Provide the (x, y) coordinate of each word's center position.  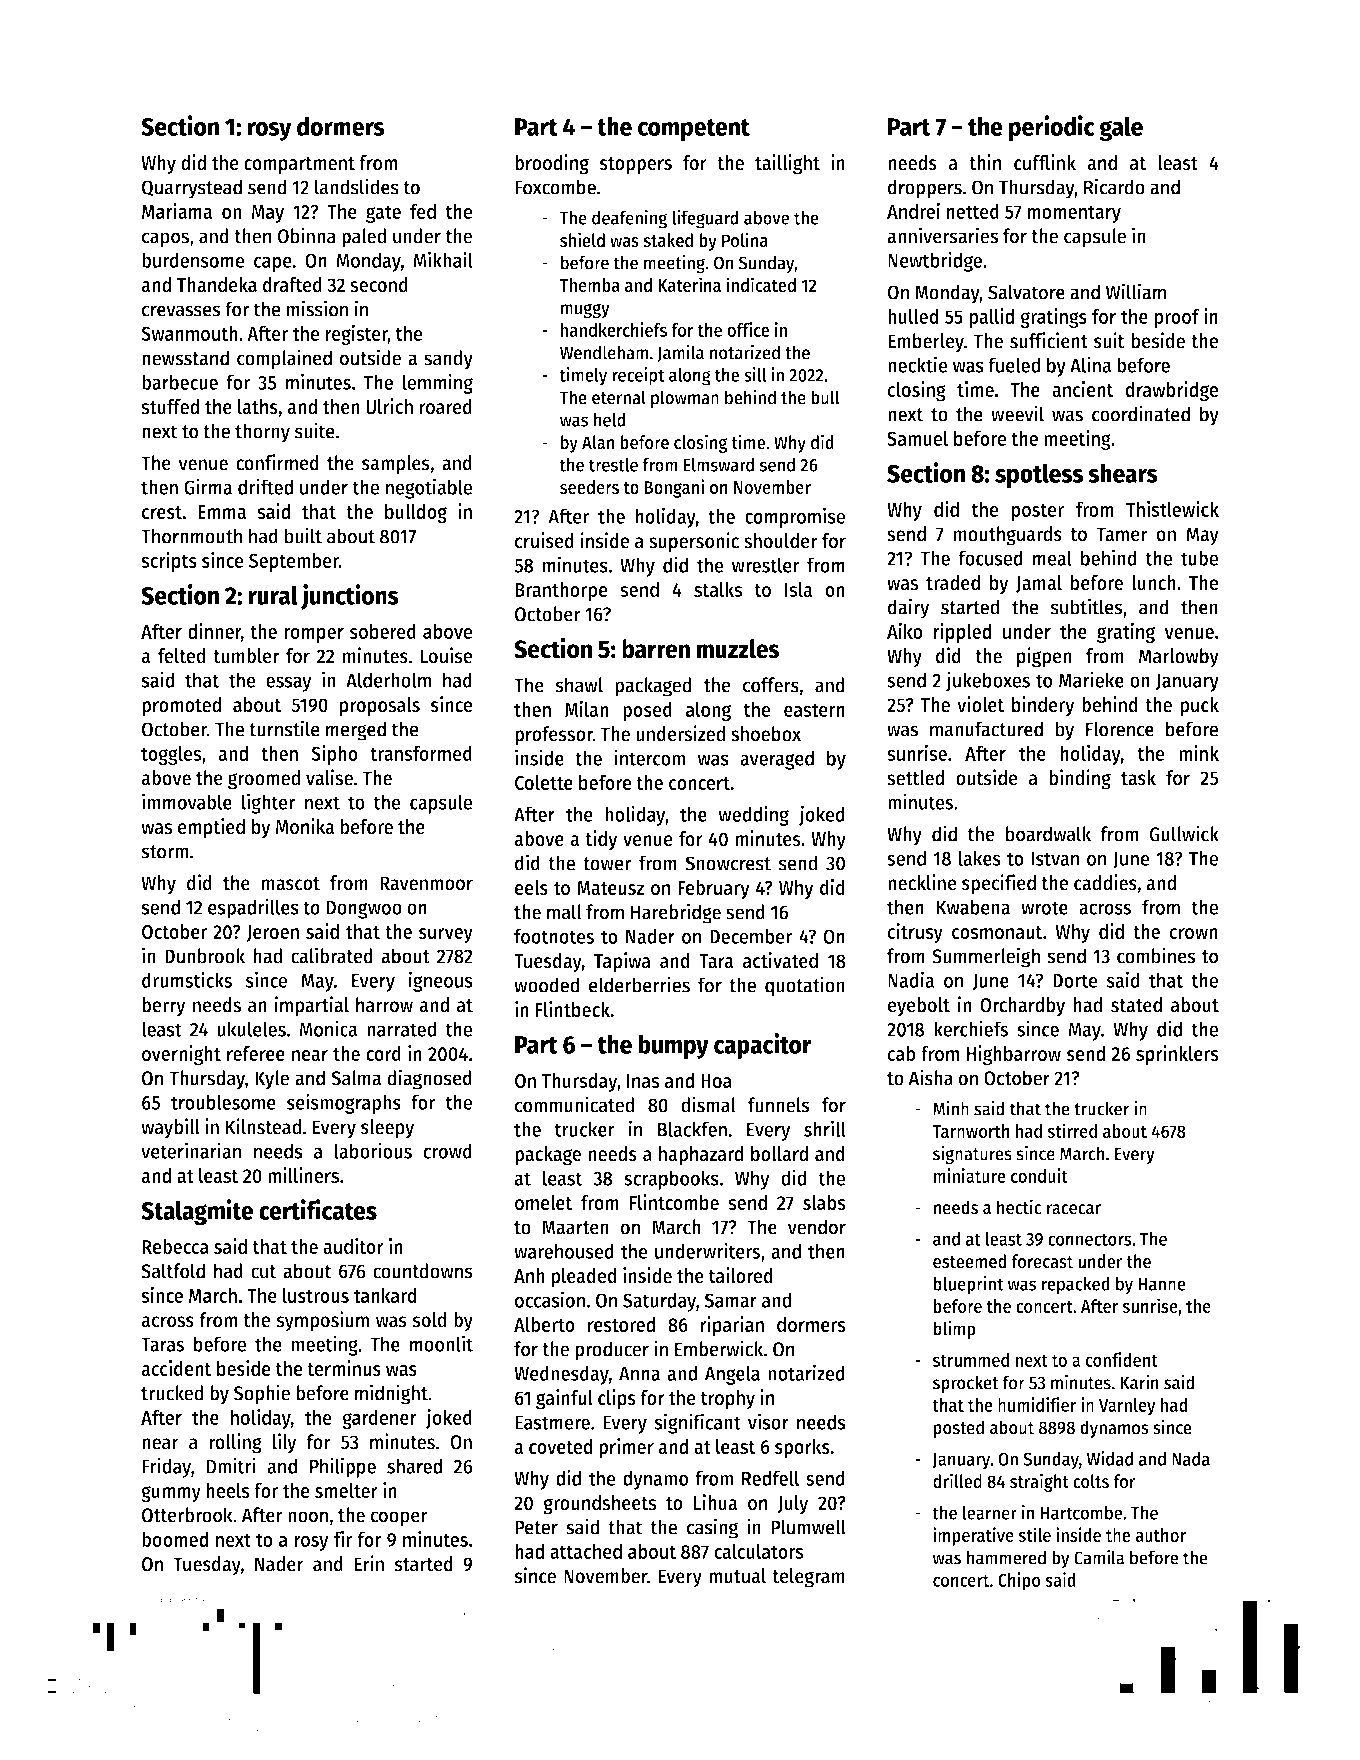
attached (586, 1551)
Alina (1090, 364)
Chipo (1019, 1581)
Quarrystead (192, 189)
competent (694, 130)
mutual (737, 1576)
